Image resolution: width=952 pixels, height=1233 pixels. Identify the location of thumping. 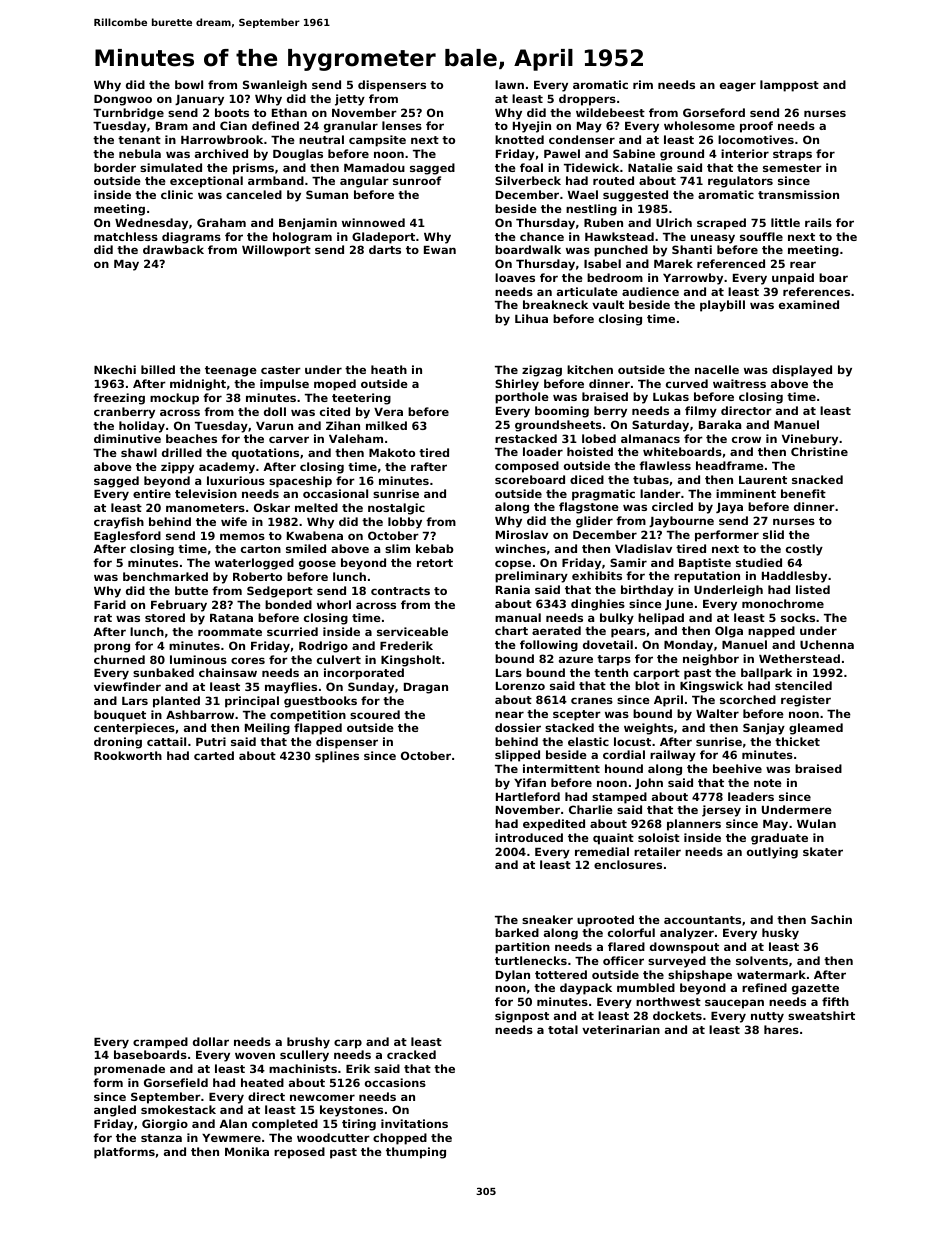
(416, 1153).
